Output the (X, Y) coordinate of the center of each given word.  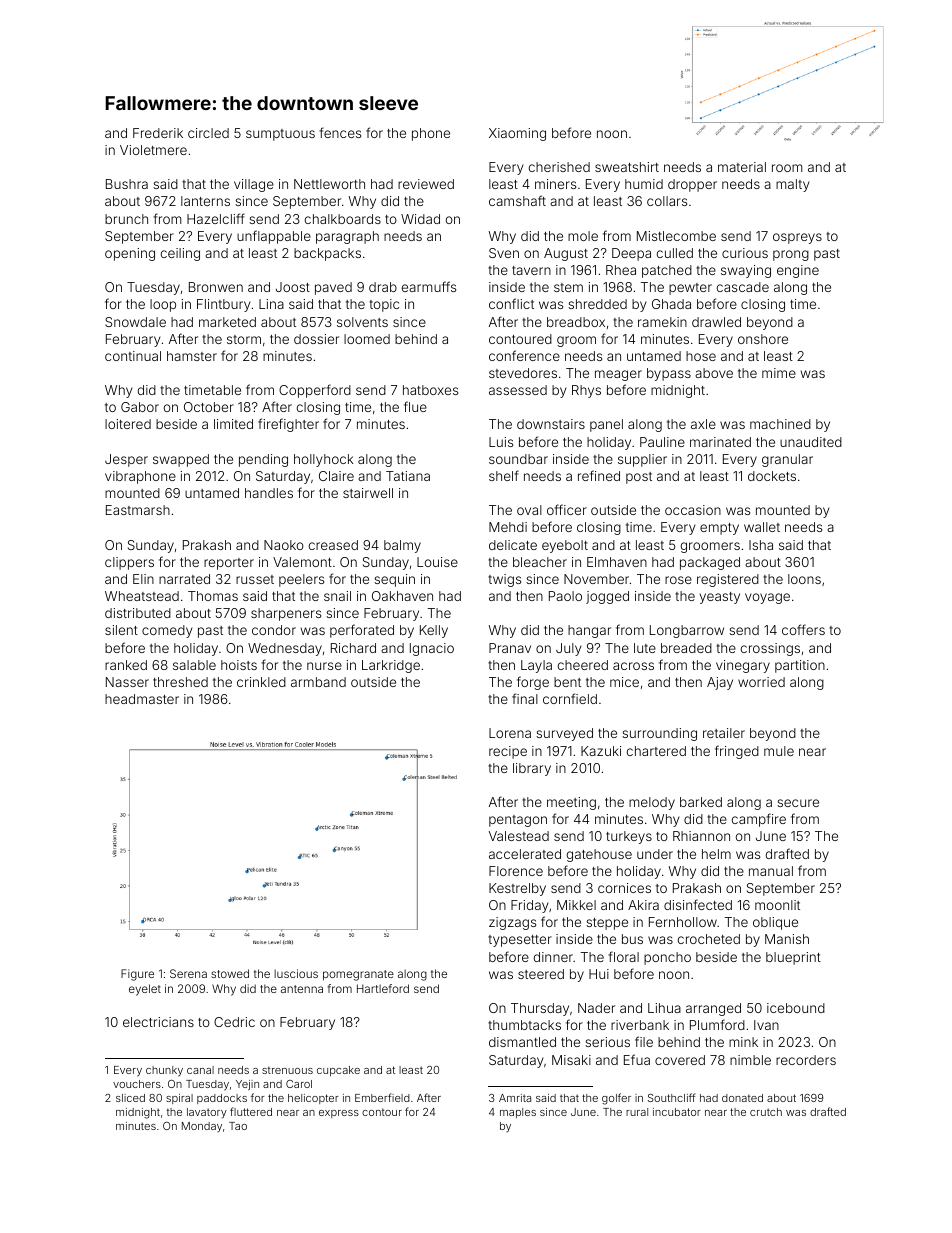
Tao (238, 1126)
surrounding (659, 734)
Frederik (158, 133)
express (339, 1114)
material (742, 167)
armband (318, 682)
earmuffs (429, 286)
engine (798, 271)
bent (567, 682)
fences (340, 132)
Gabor (140, 407)
